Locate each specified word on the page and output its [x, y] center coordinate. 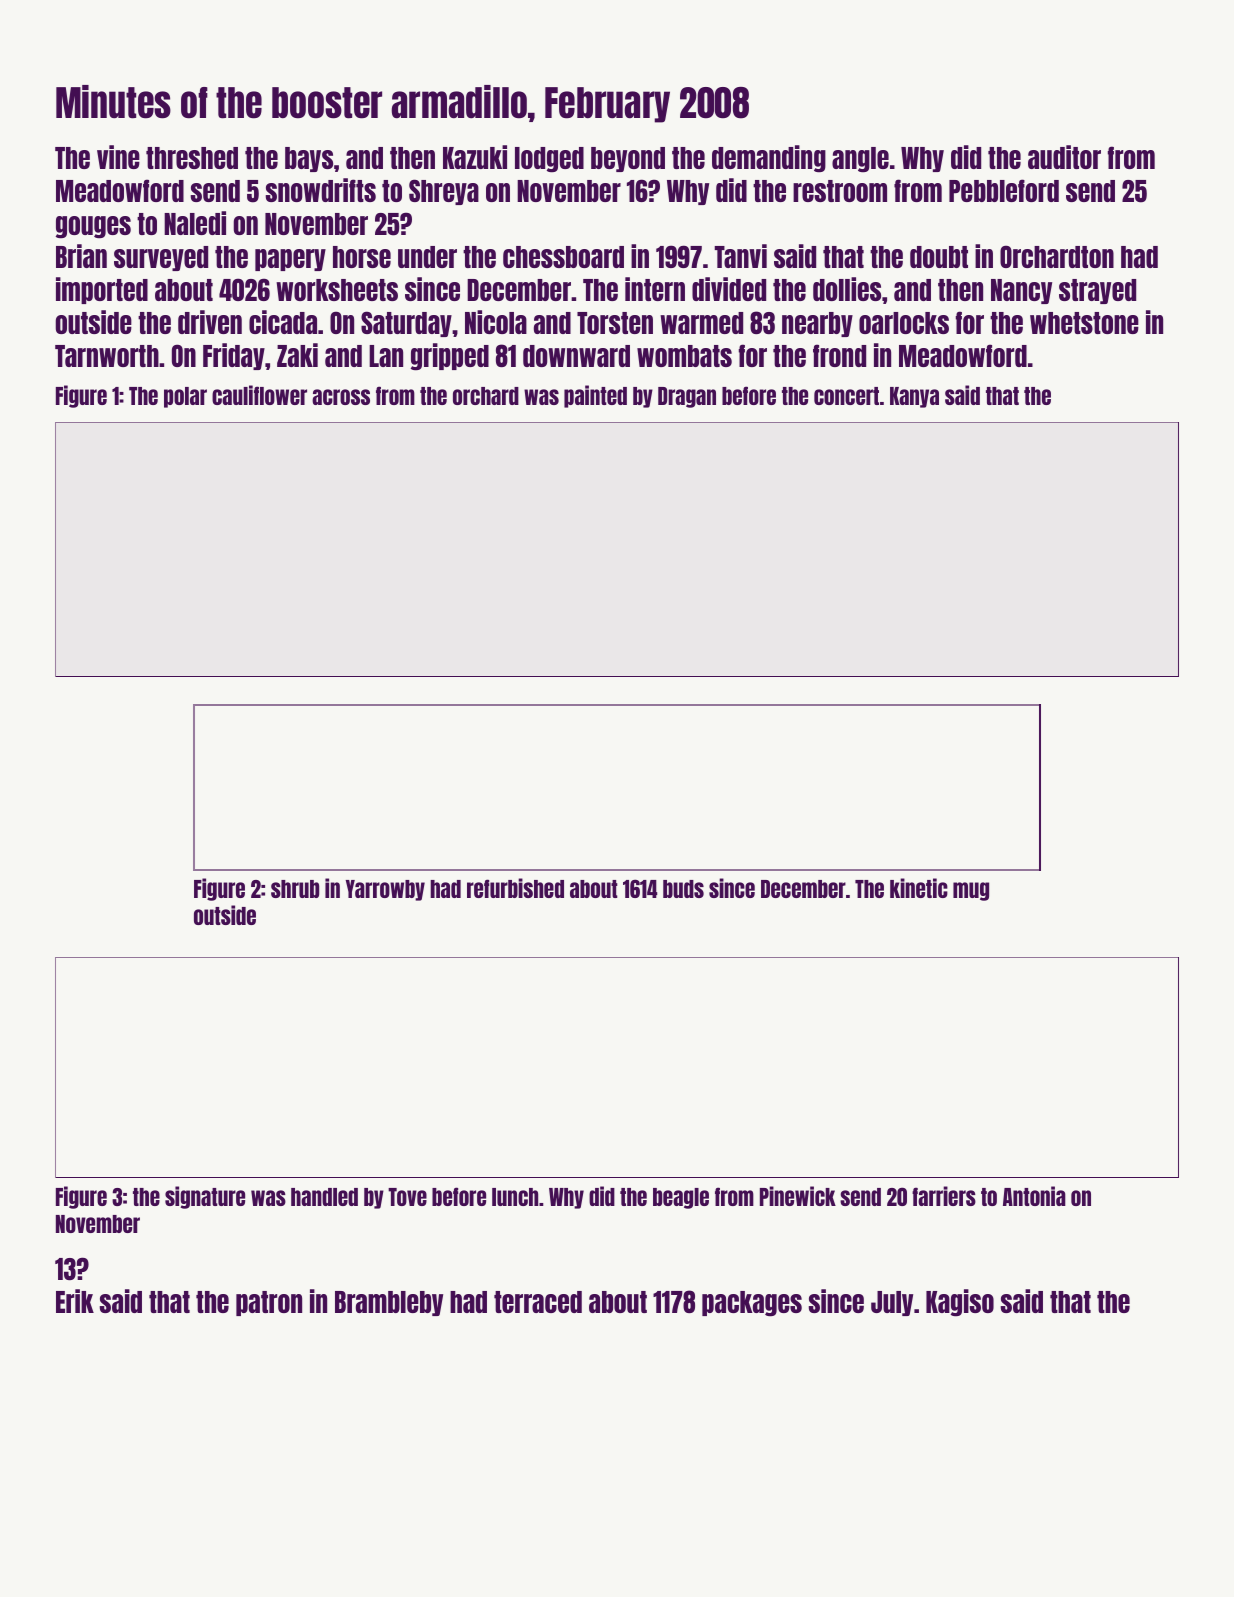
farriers [944, 1196]
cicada [283, 322]
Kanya [914, 397]
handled [324, 1197]
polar [185, 397]
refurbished [515, 888]
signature [205, 1197]
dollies [847, 289]
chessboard [563, 257]
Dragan [687, 397]
